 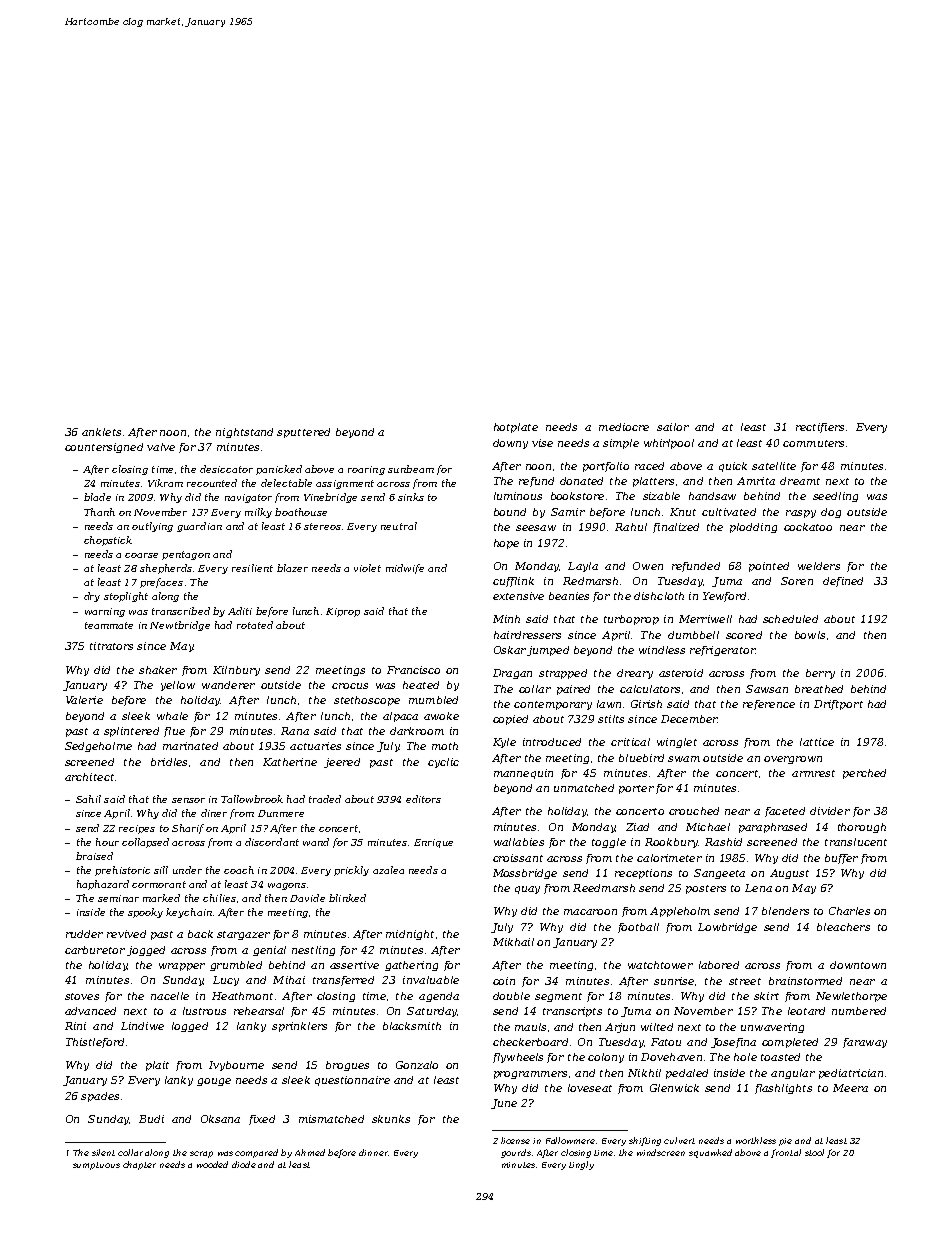 What do you see at coordinates (523, 774) in the page?
I see `mannequin` at bounding box center [523, 774].
